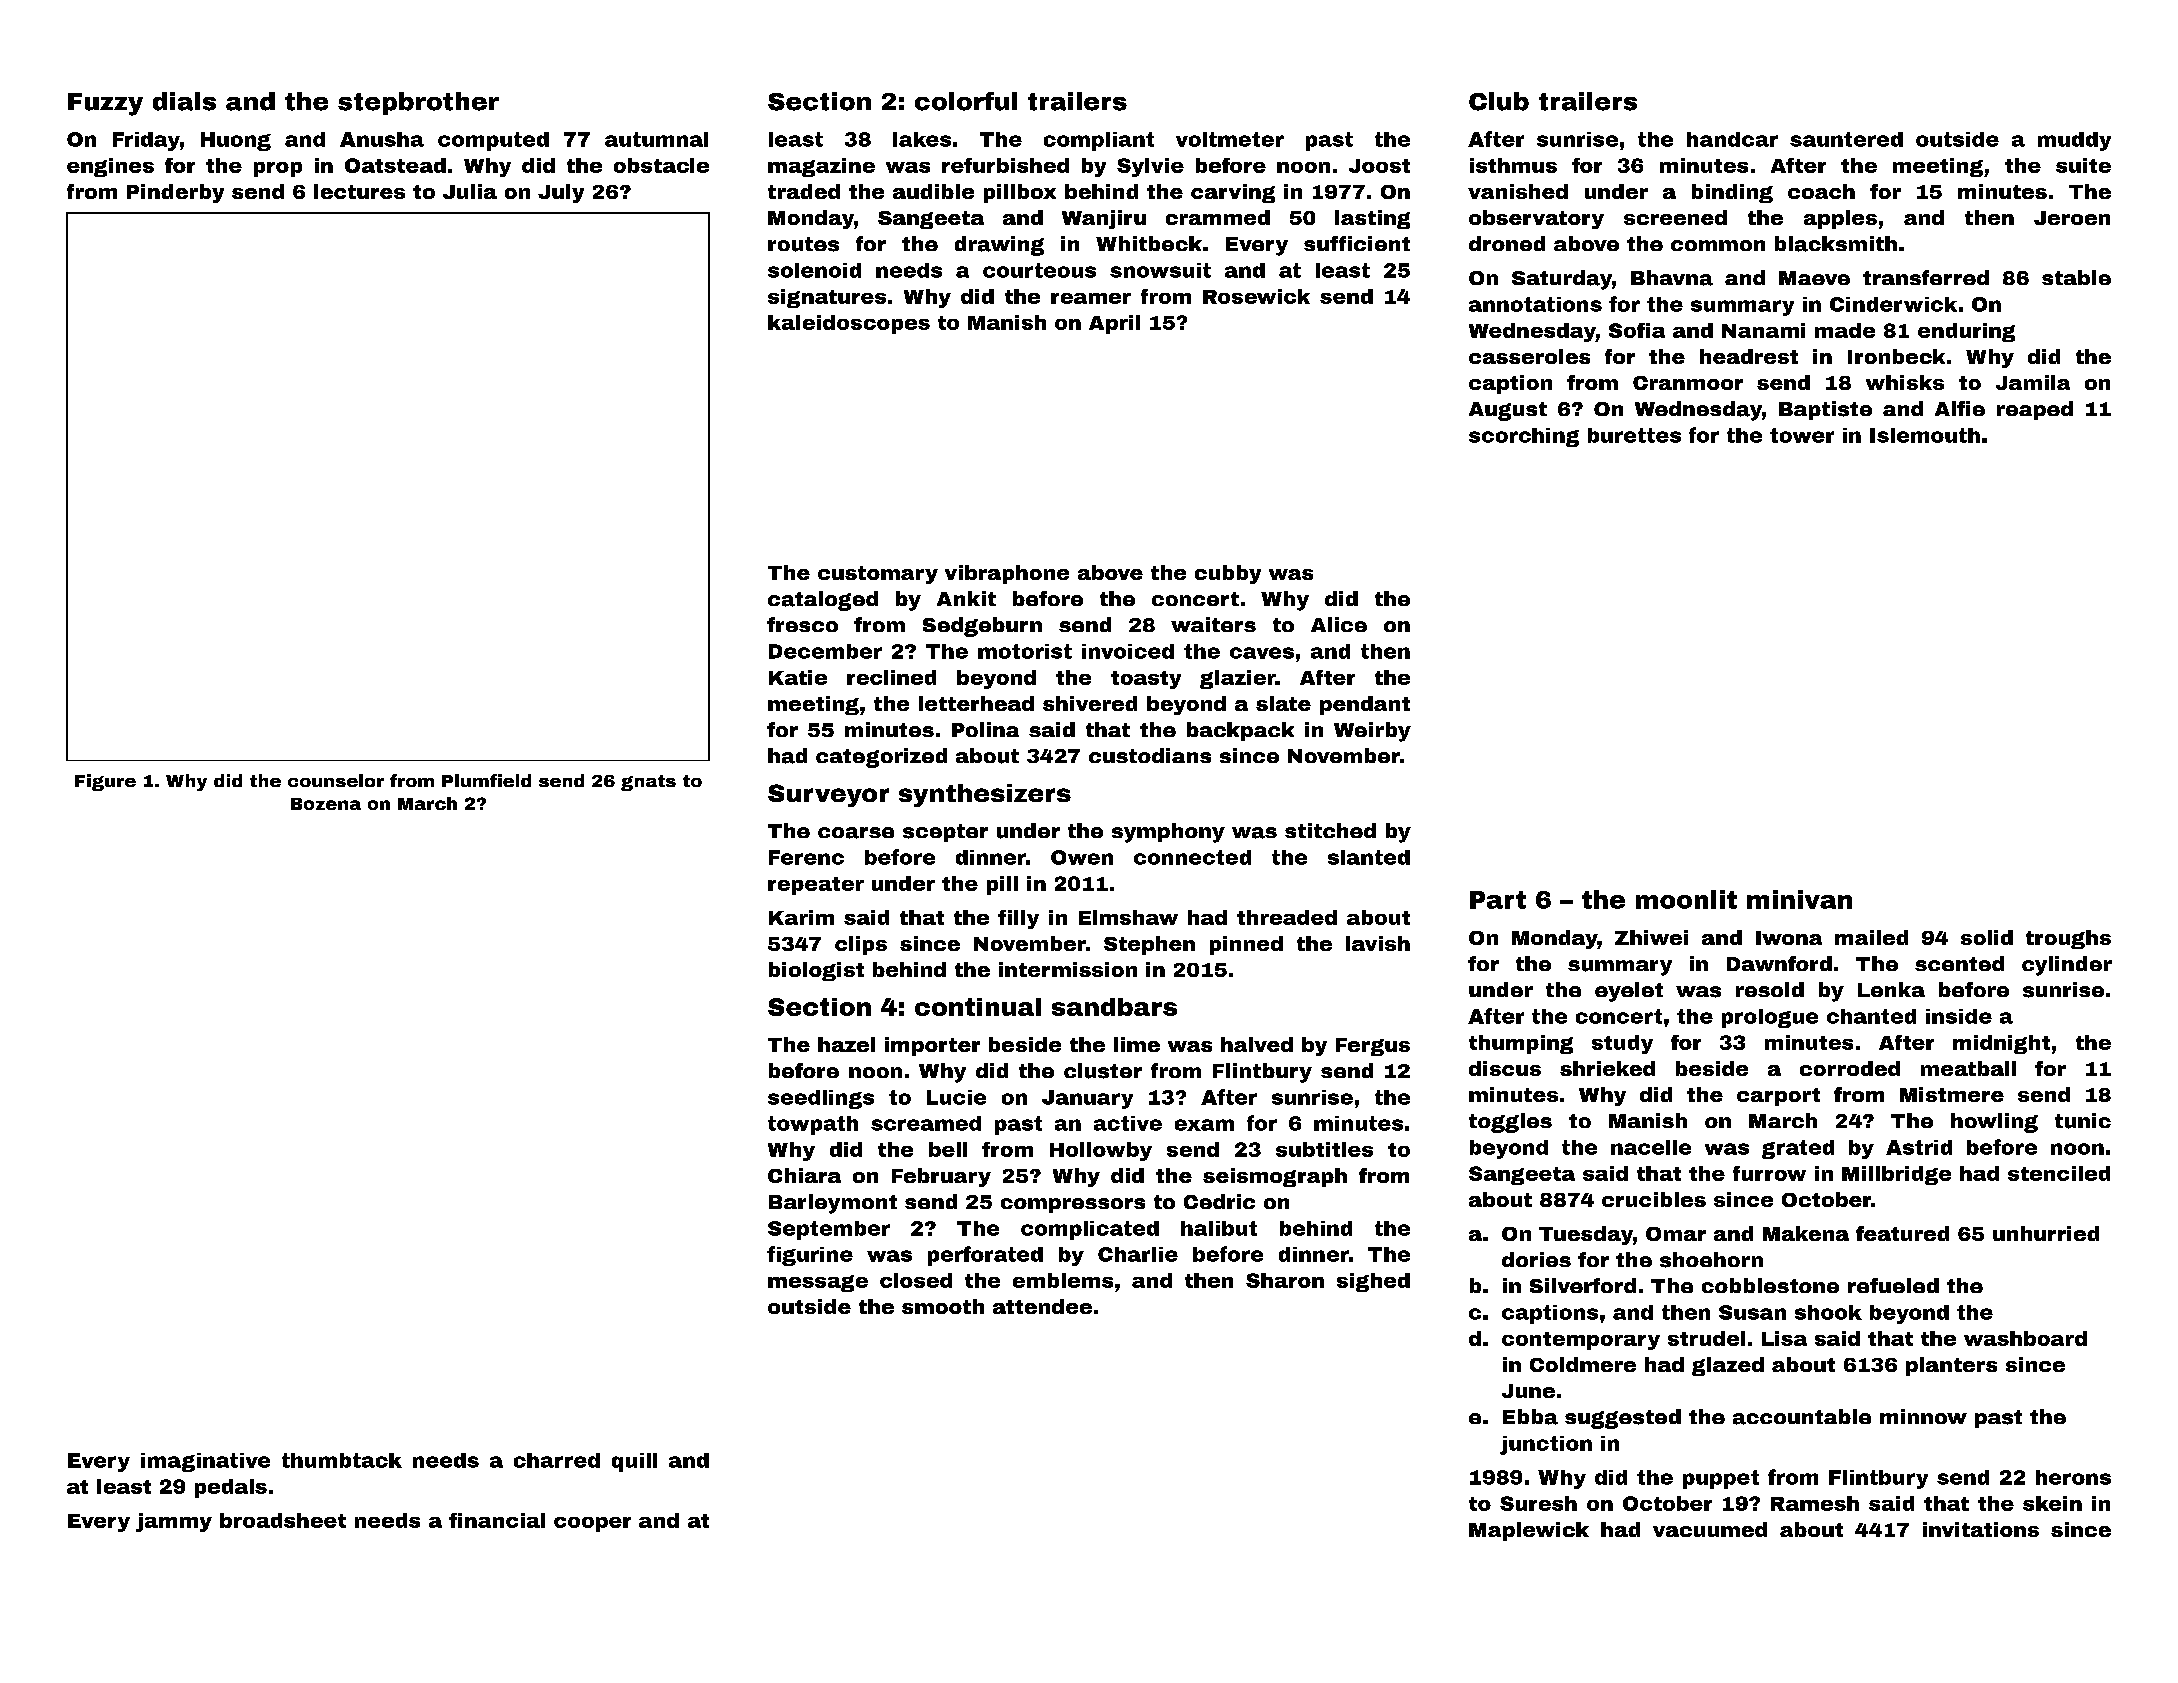 This page has width=2178, height=1683. Describe the element at coordinates (1846, 139) in the page. I see `sauntered` at that location.
